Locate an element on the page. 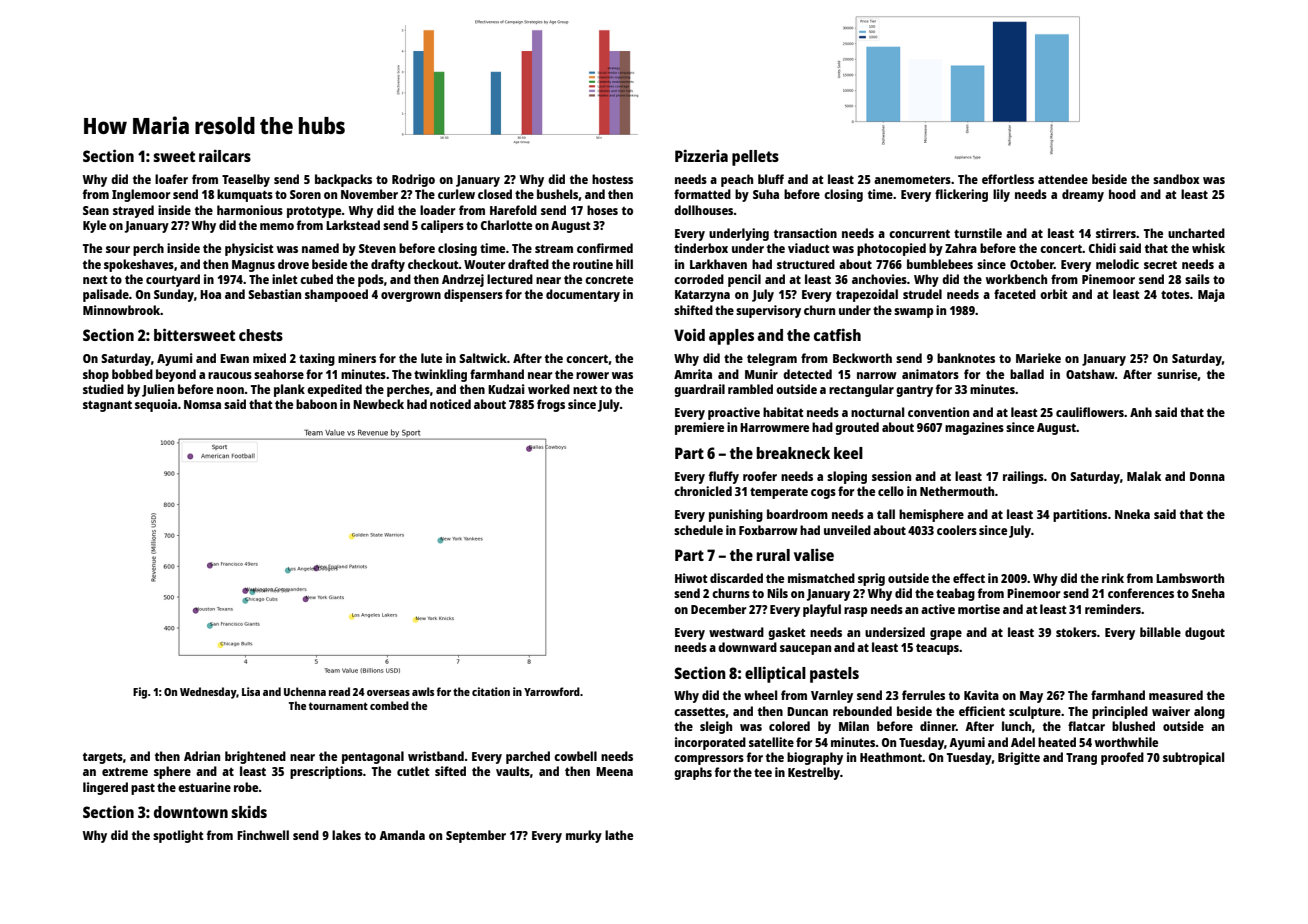 This page has width=1308, height=924. sloping is located at coordinates (847, 477).
